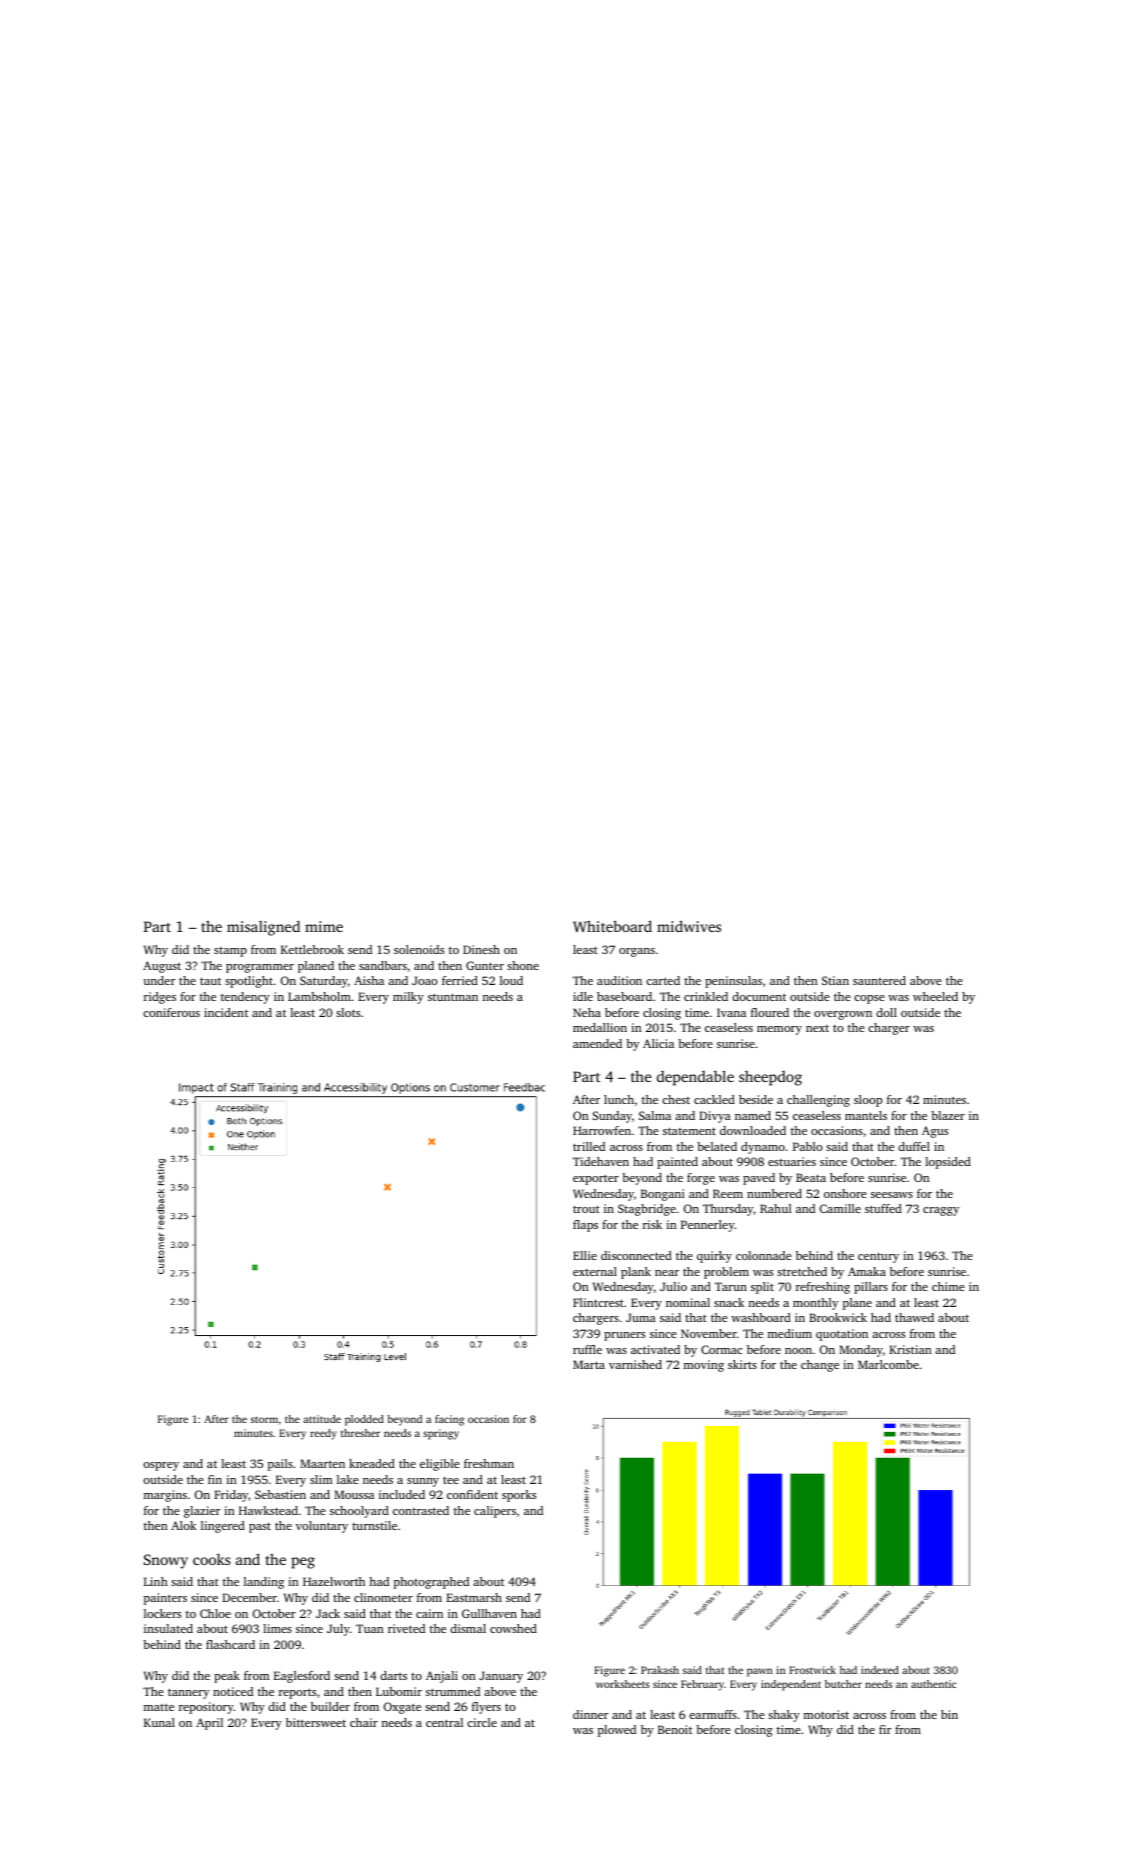 This document has width=1123, height=1850. What do you see at coordinates (322, 1419) in the document?
I see `attitude` at bounding box center [322, 1419].
